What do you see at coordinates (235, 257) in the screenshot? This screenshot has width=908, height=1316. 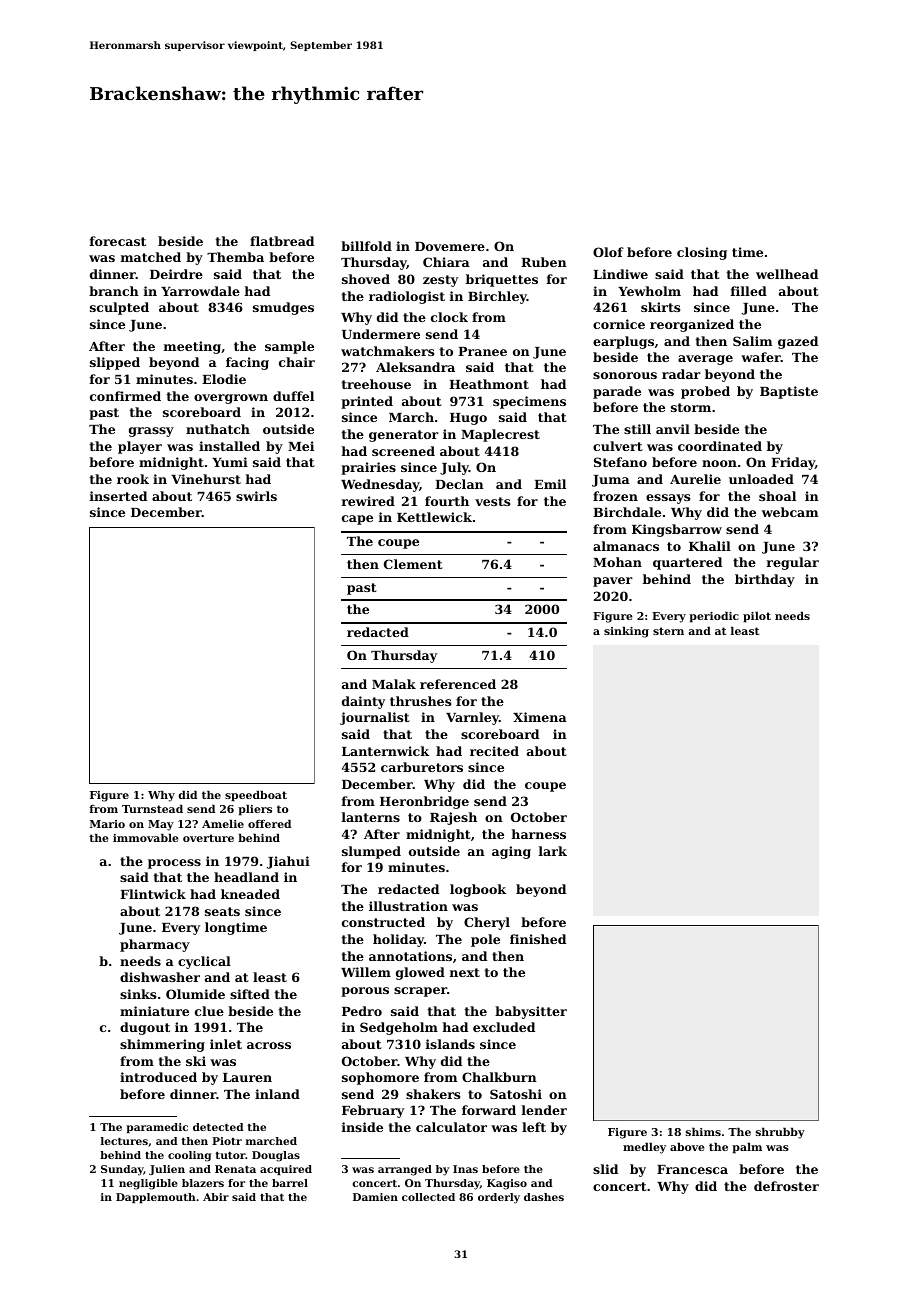 I see `Themba` at bounding box center [235, 257].
